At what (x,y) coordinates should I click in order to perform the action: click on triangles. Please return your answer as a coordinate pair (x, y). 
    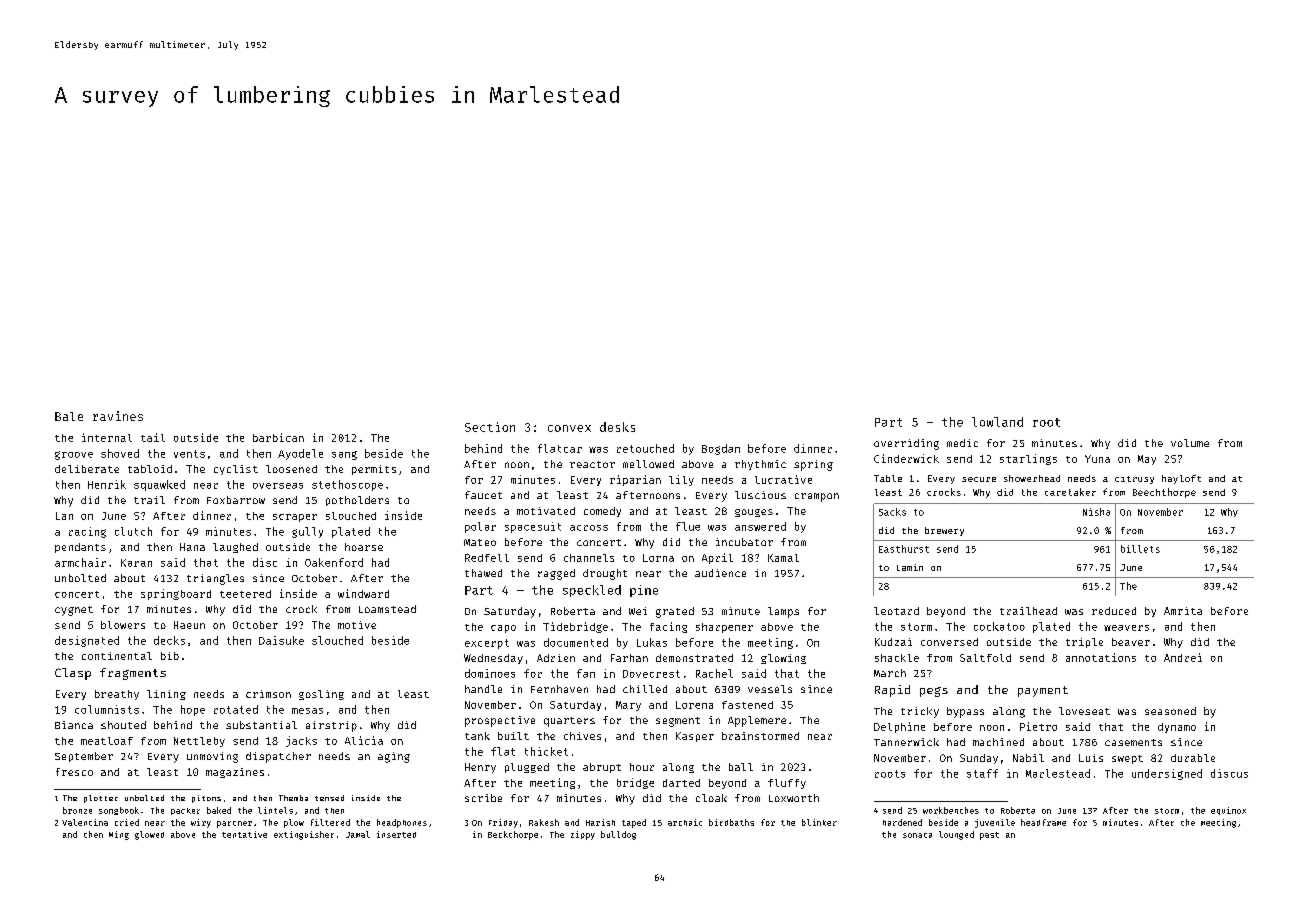
    Looking at the image, I should click on (215, 579).
